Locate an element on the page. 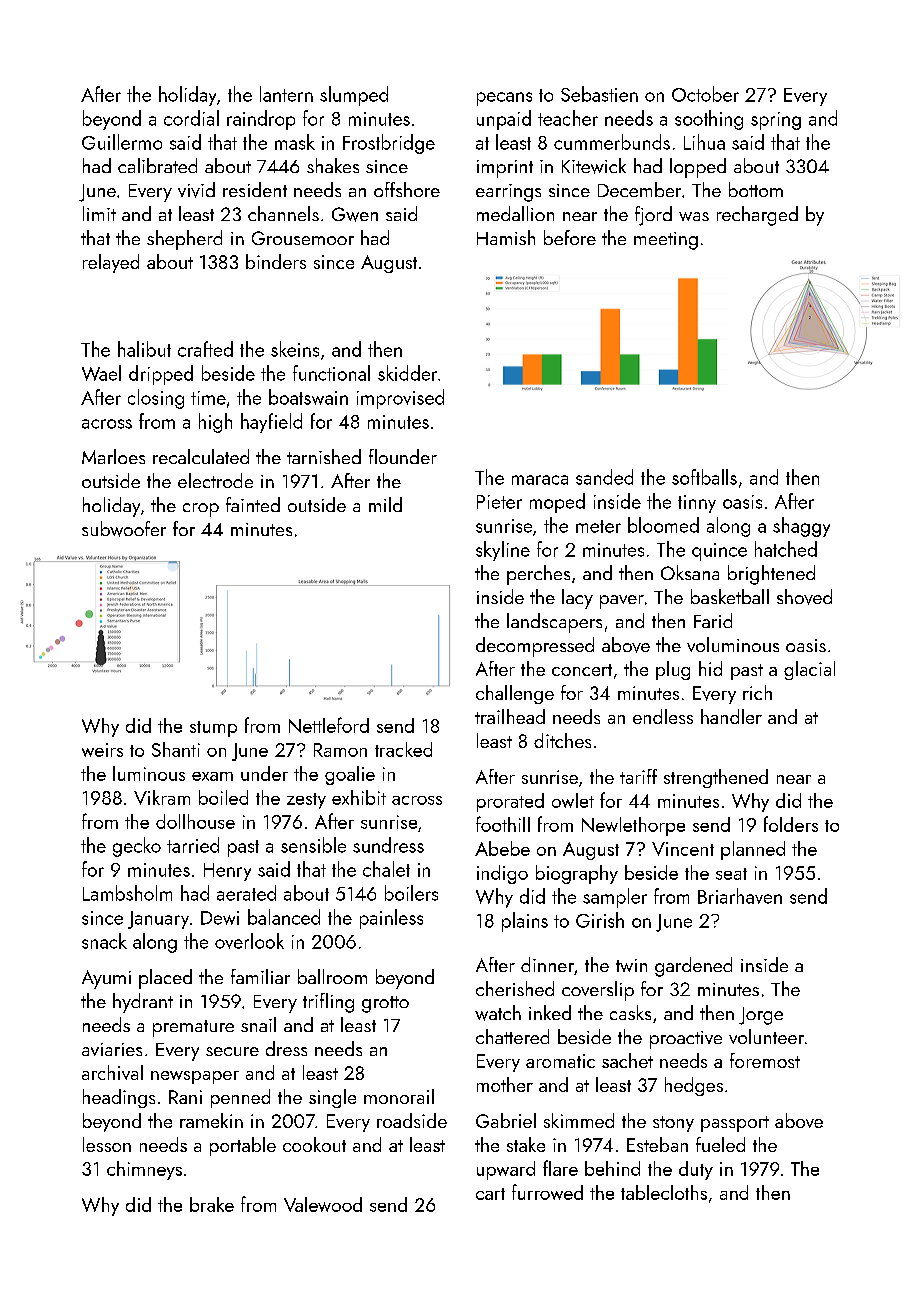 The image size is (924, 1314). relayed is located at coordinates (111, 263).
